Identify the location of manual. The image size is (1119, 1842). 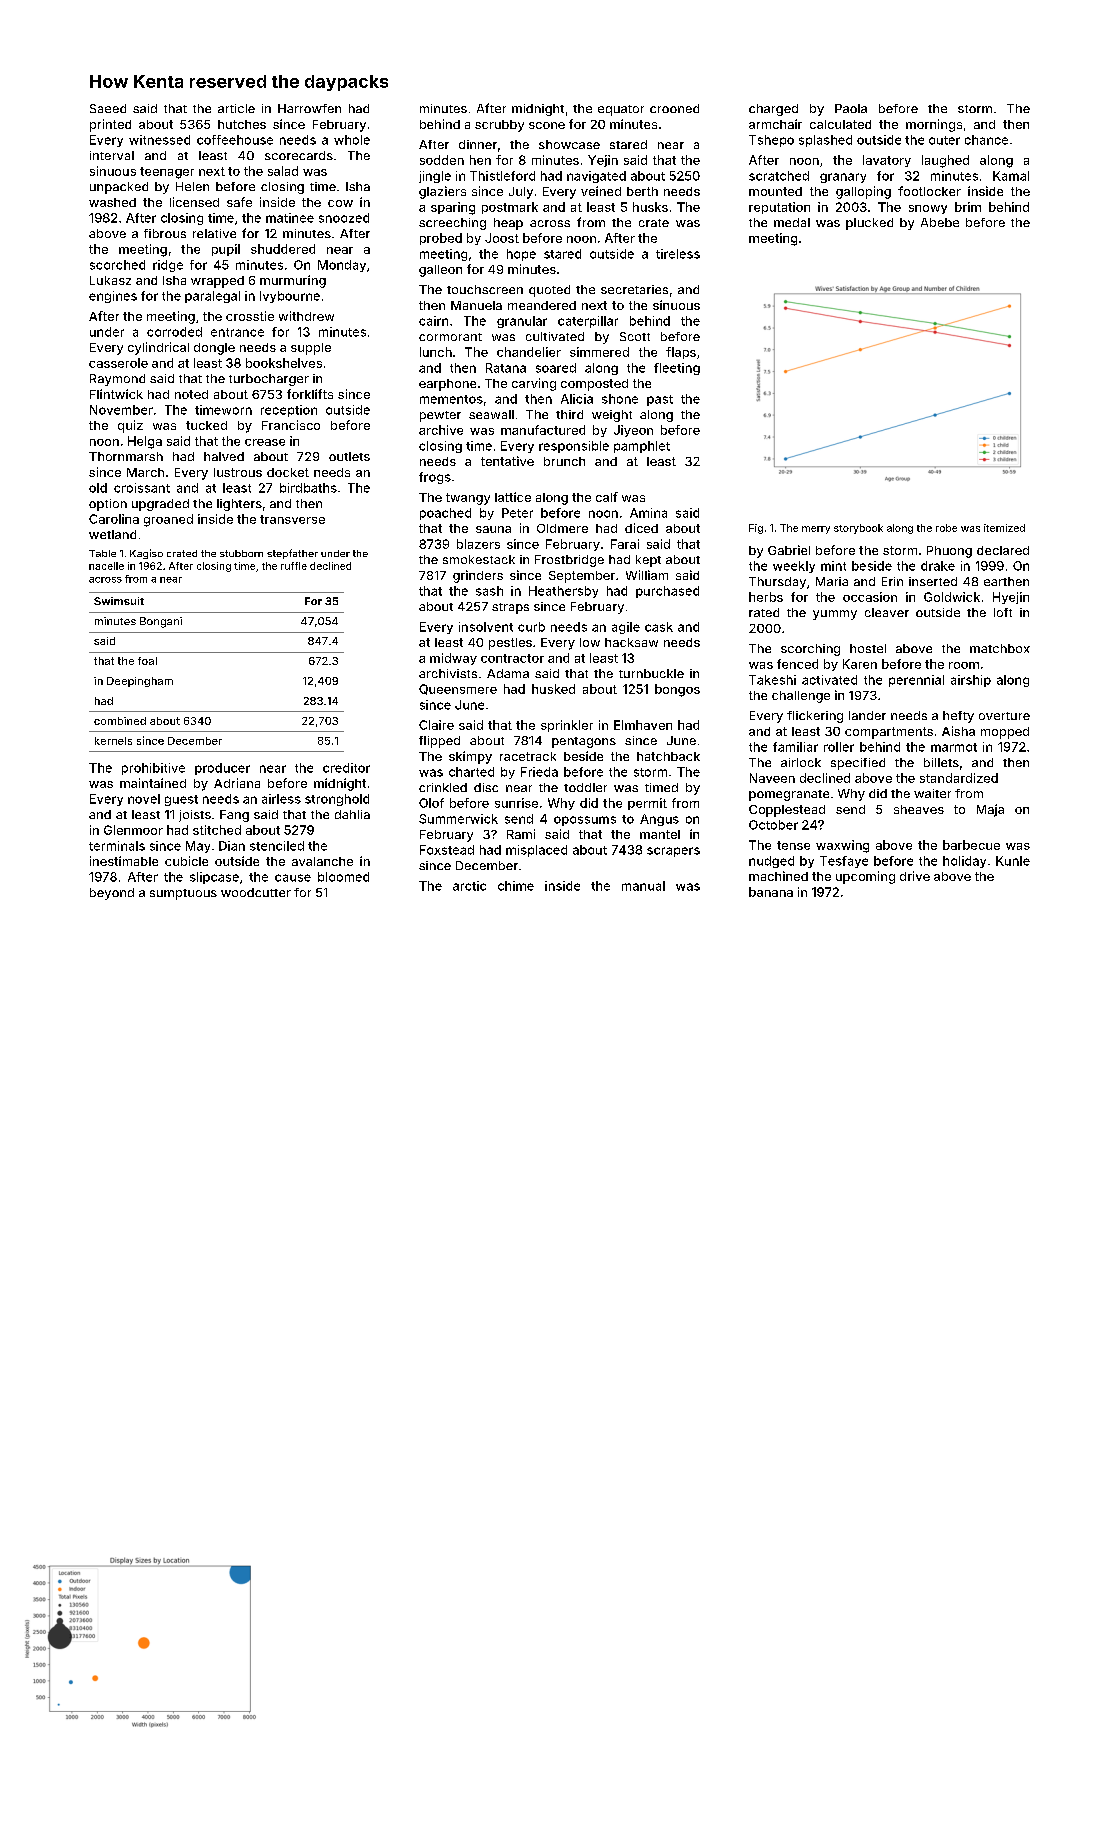
(643, 886).
